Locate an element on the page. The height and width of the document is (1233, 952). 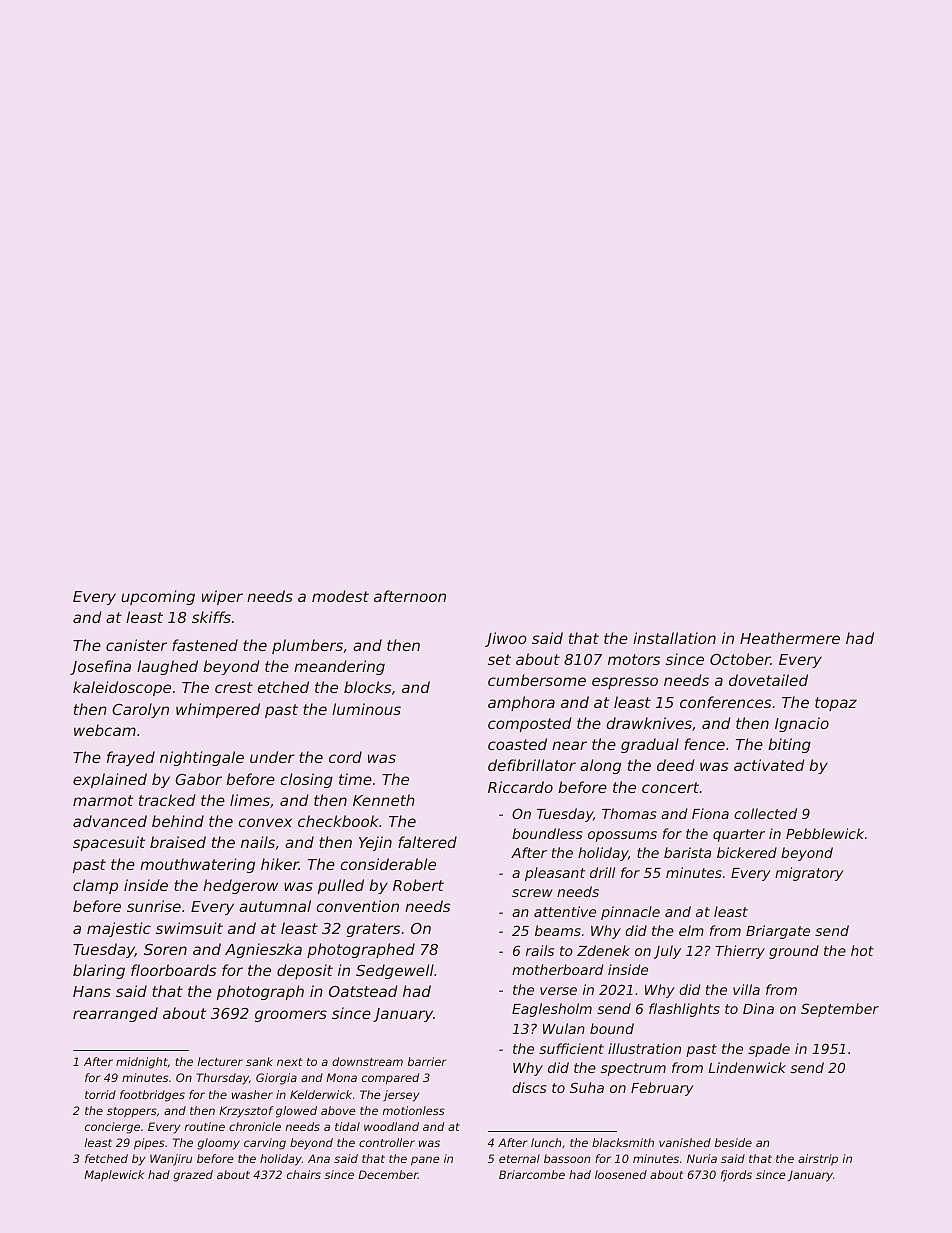
Heathermere is located at coordinates (790, 638).
